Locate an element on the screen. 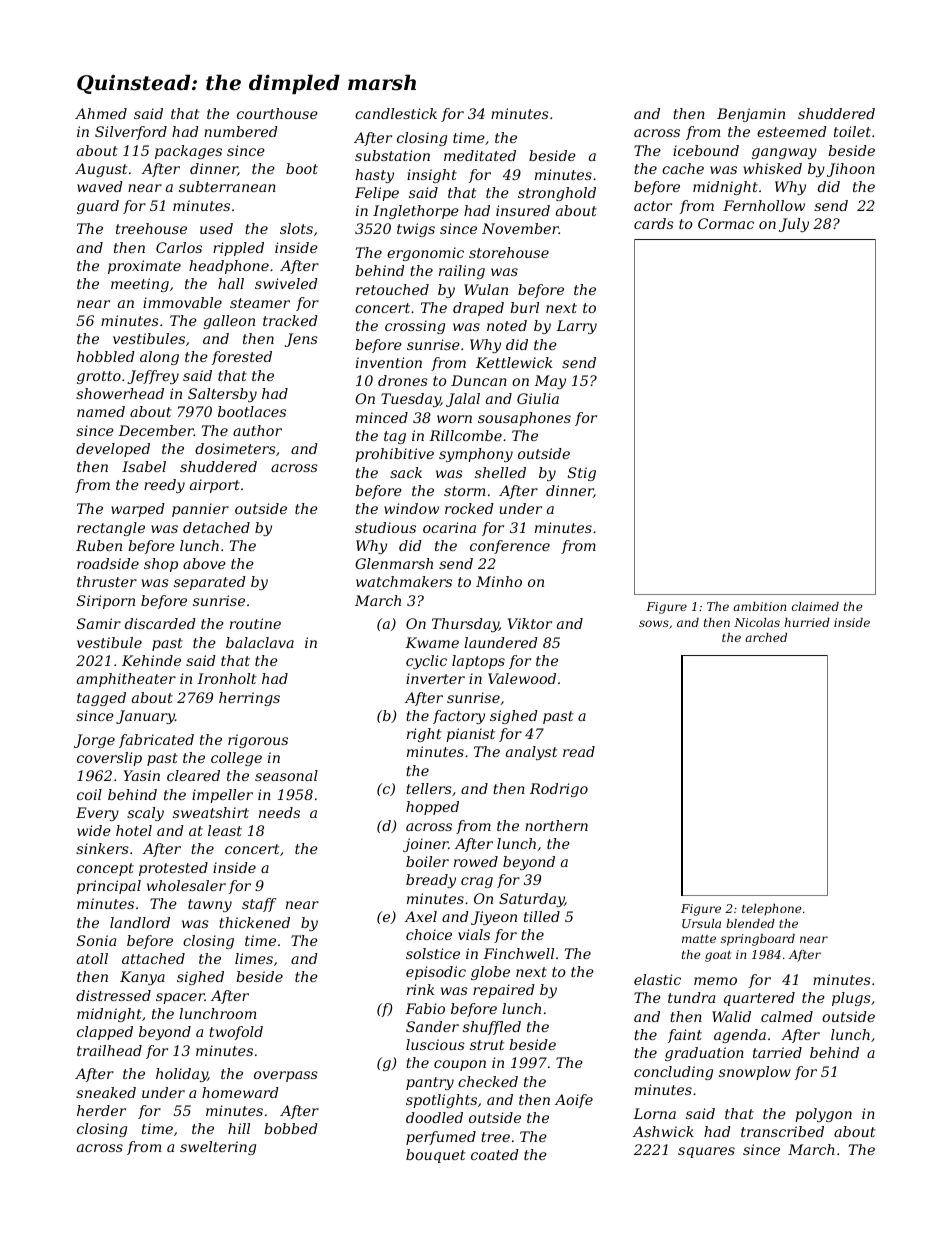 This screenshot has height=1233, width=952. storehouse is located at coordinates (509, 252).
